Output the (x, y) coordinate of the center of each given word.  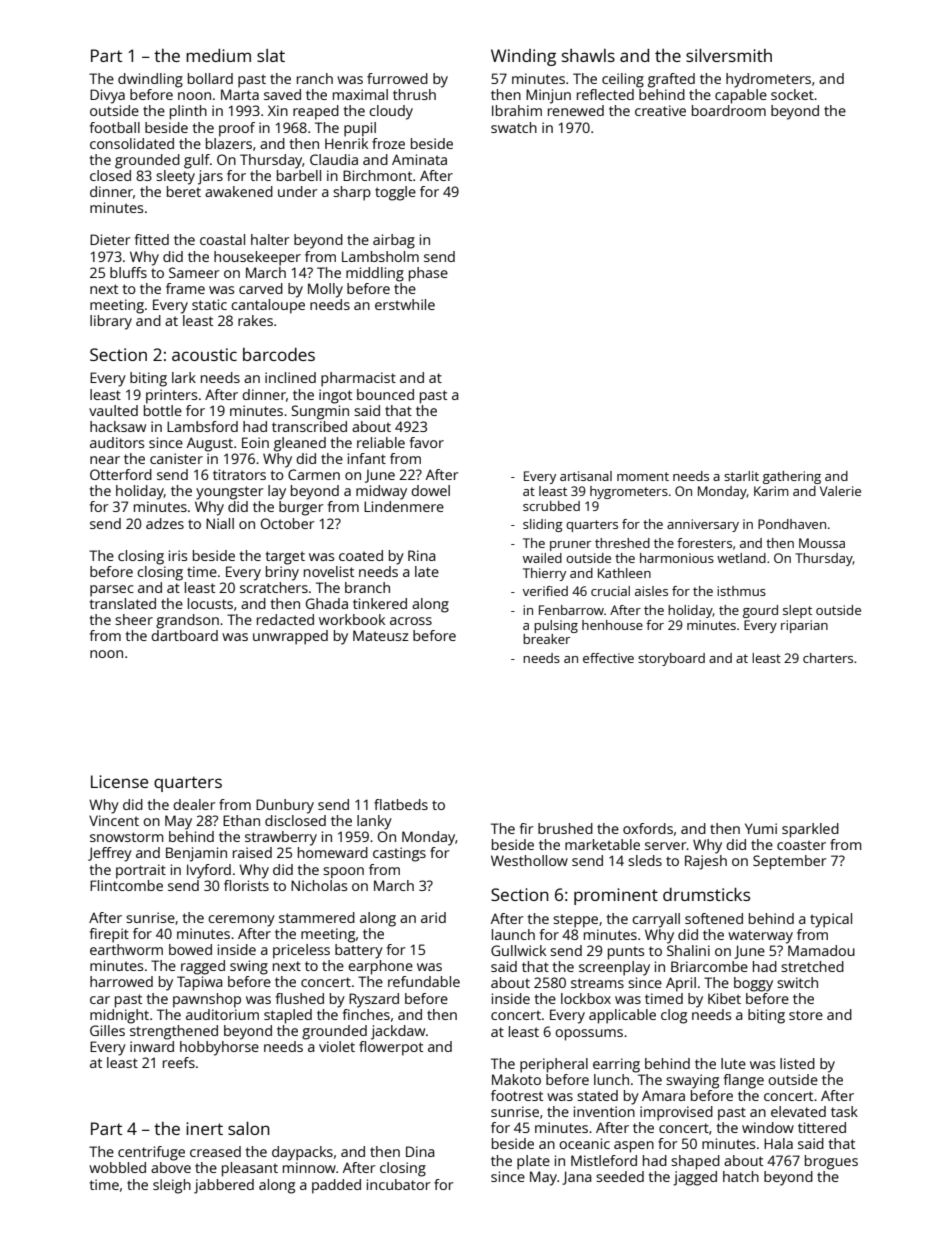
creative (660, 110)
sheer (134, 619)
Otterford (121, 474)
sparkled (810, 830)
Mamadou (821, 950)
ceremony (241, 921)
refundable (424, 981)
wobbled (117, 1167)
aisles (651, 591)
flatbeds (401, 804)
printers (171, 396)
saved (282, 94)
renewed (576, 110)
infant (367, 458)
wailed (542, 558)
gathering (792, 477)
